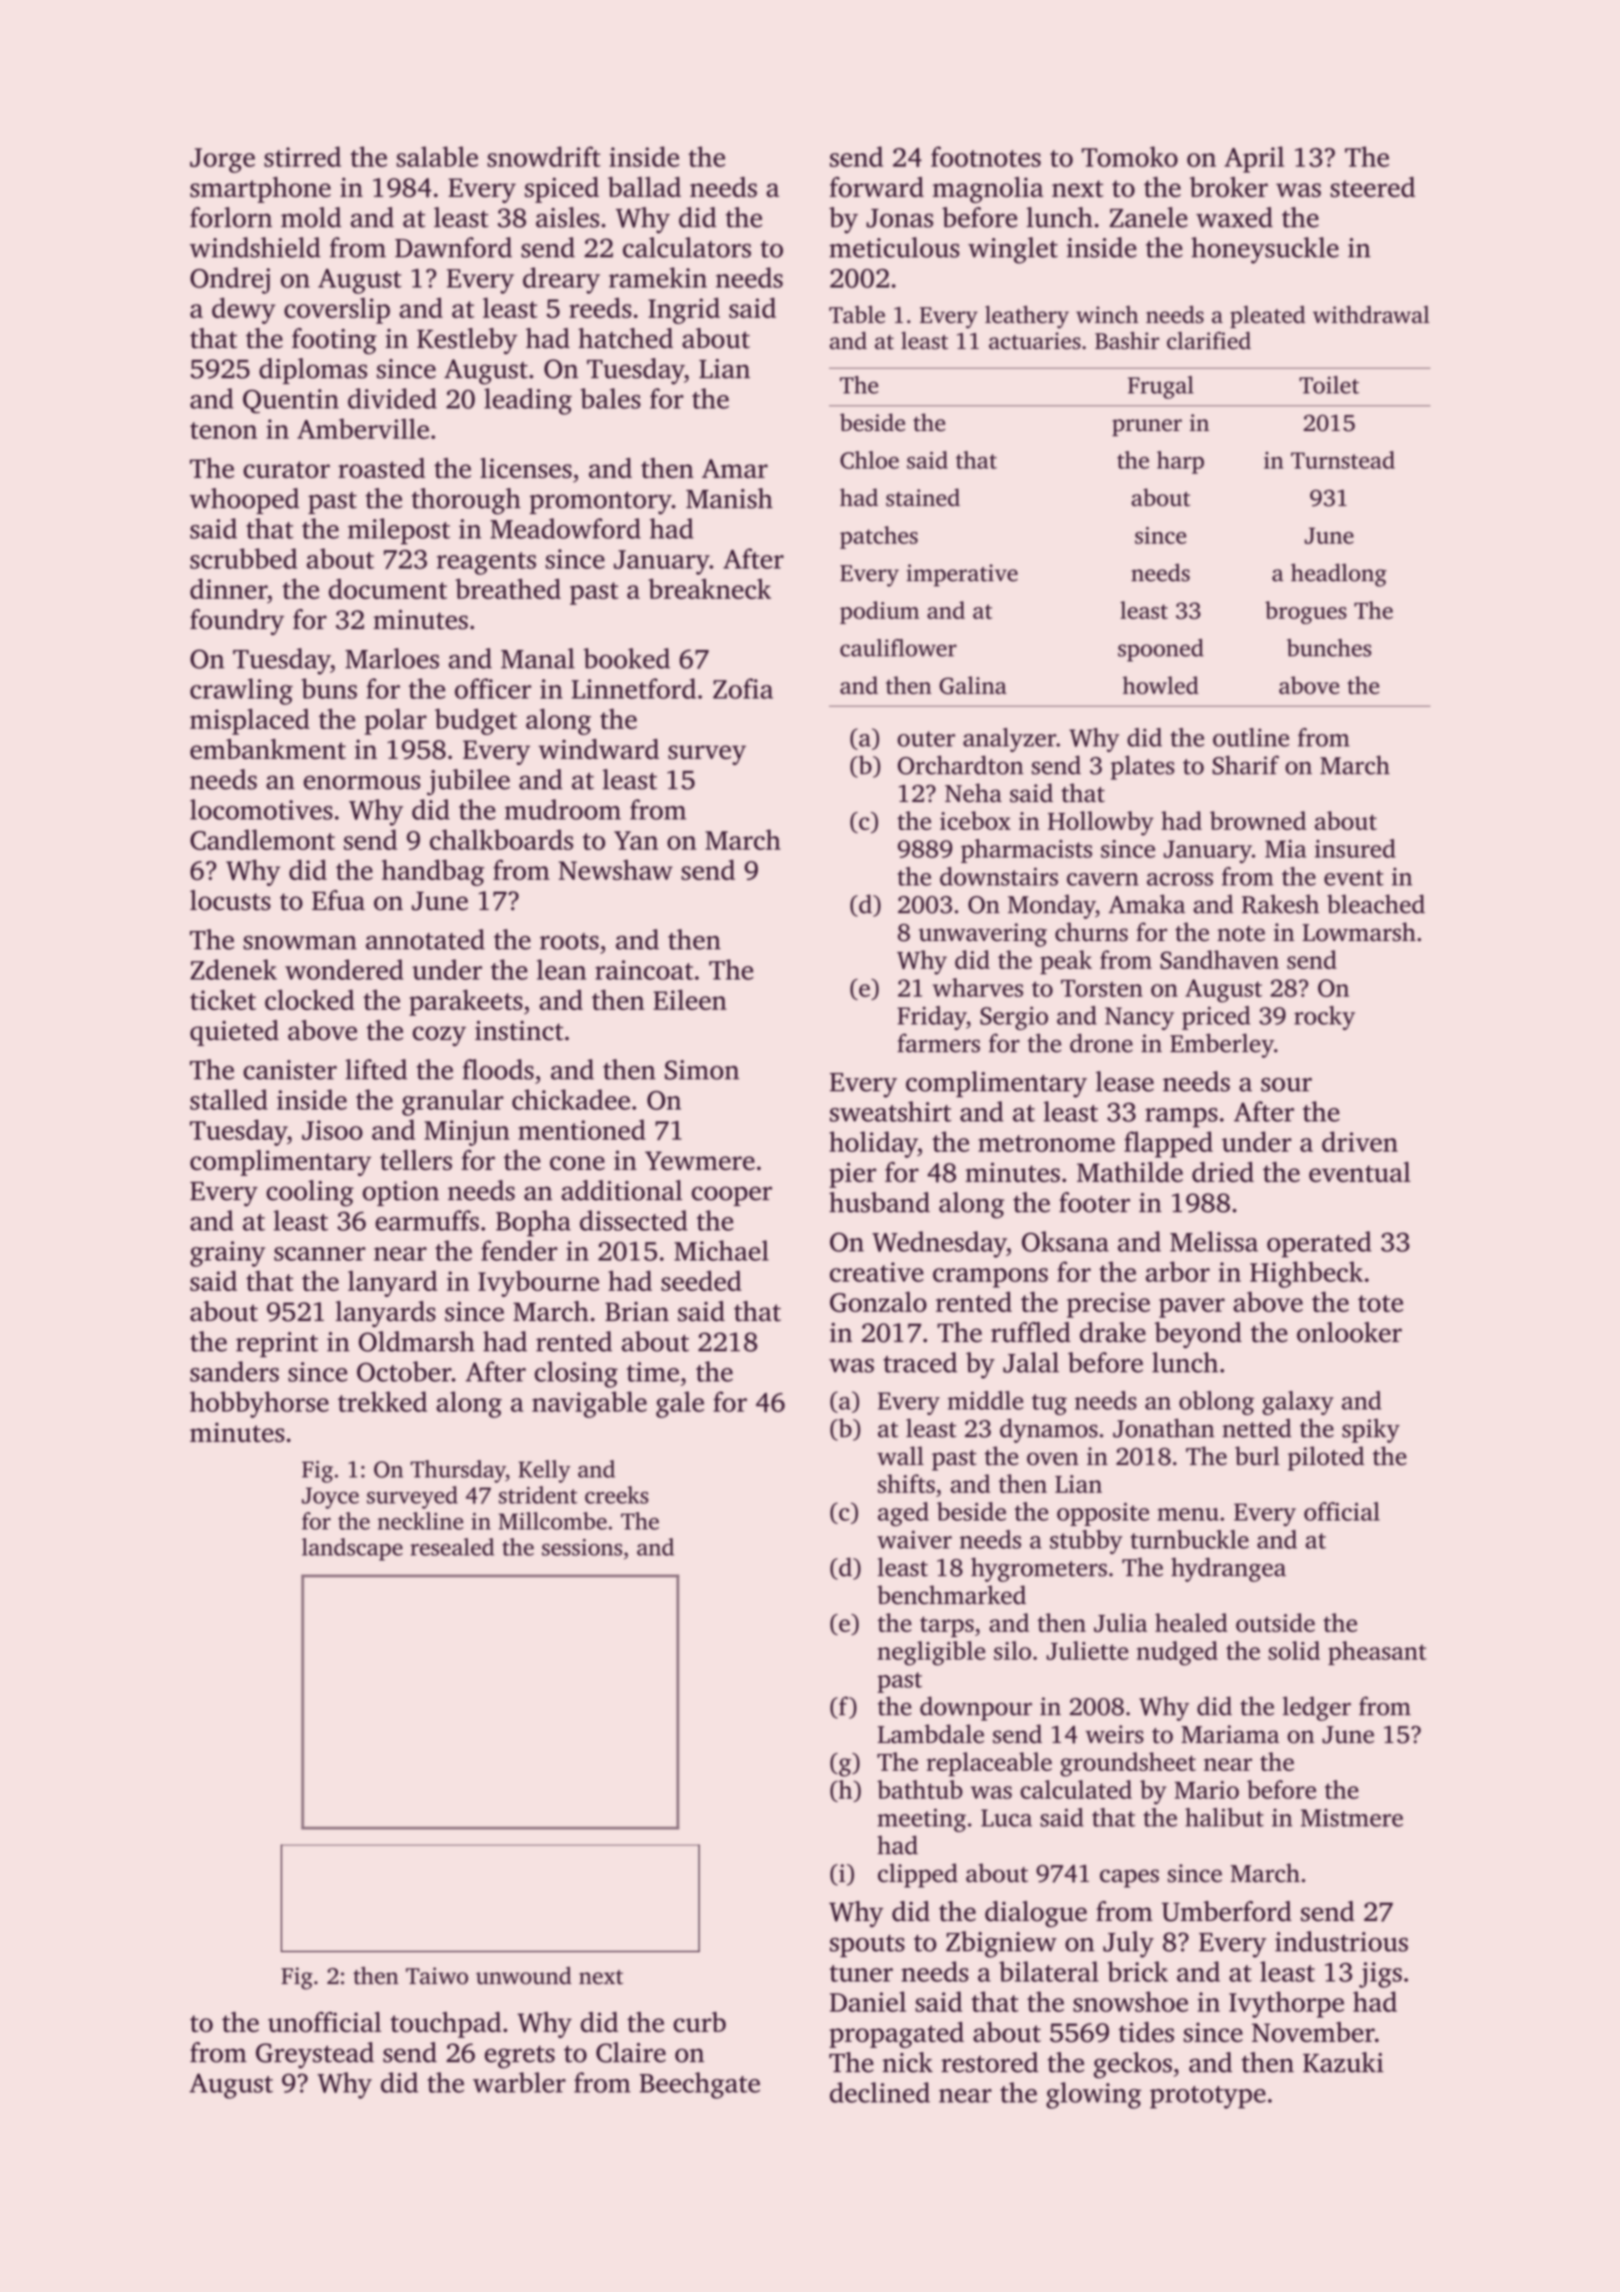 The image size is (1620, 2292). What do you see at coordinates (315, 2055) in the image?
I see `Greystead` at bounding box center [315, 2055].
